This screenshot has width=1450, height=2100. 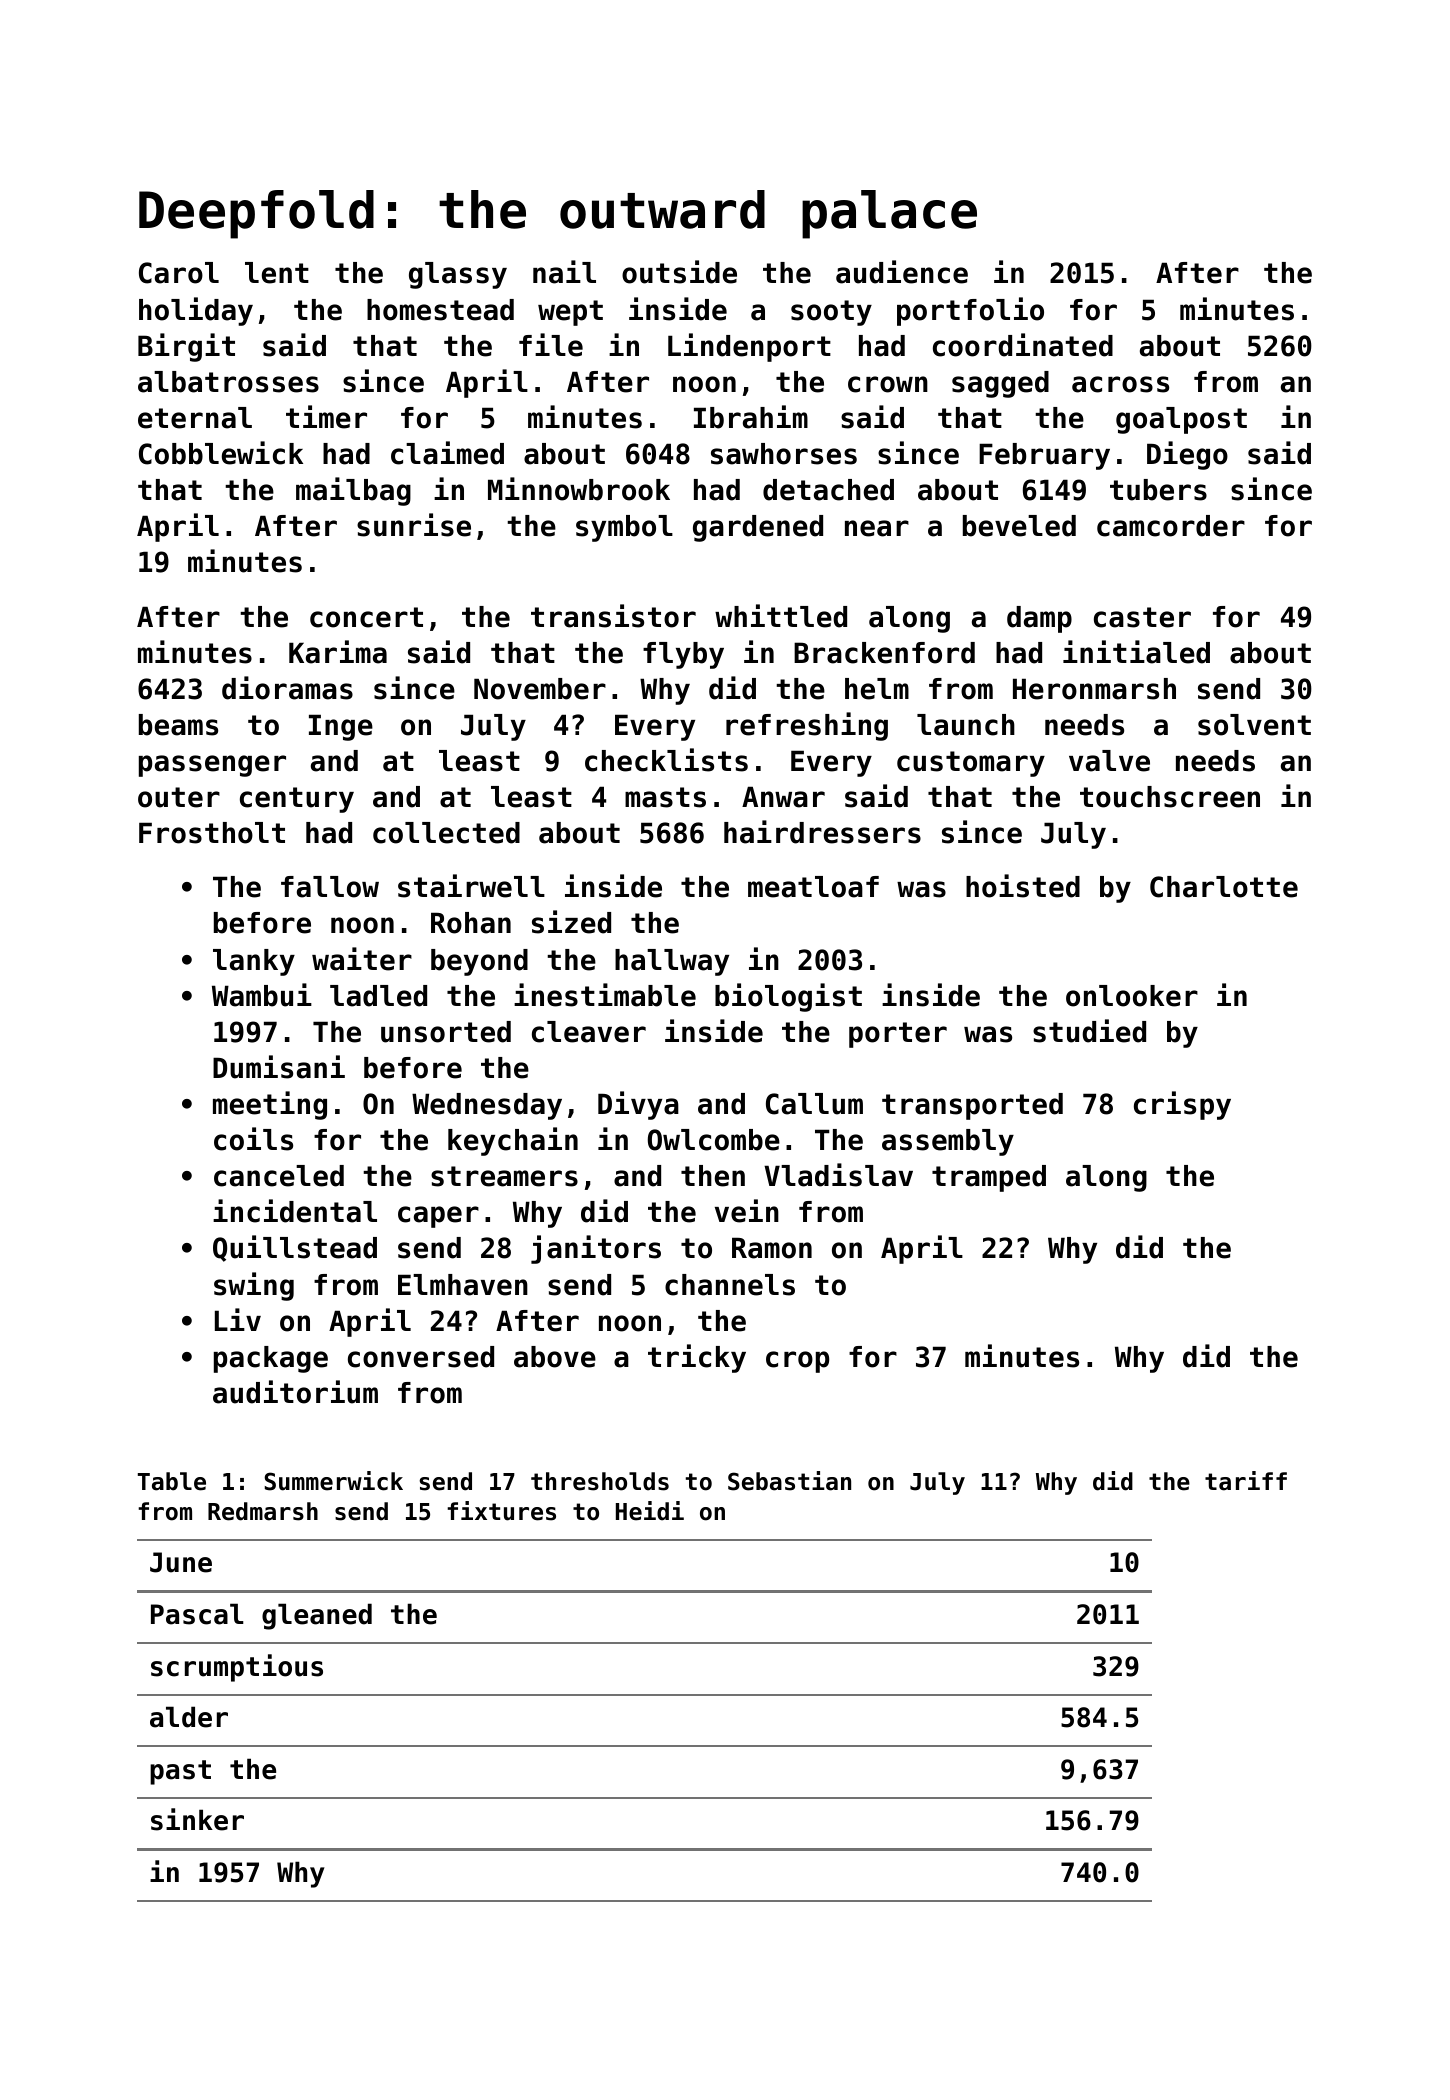 What do you see at coordinates (1224, 887) in the screenshot?
I see `Charlotte` at bounding box center [1224, 887].
